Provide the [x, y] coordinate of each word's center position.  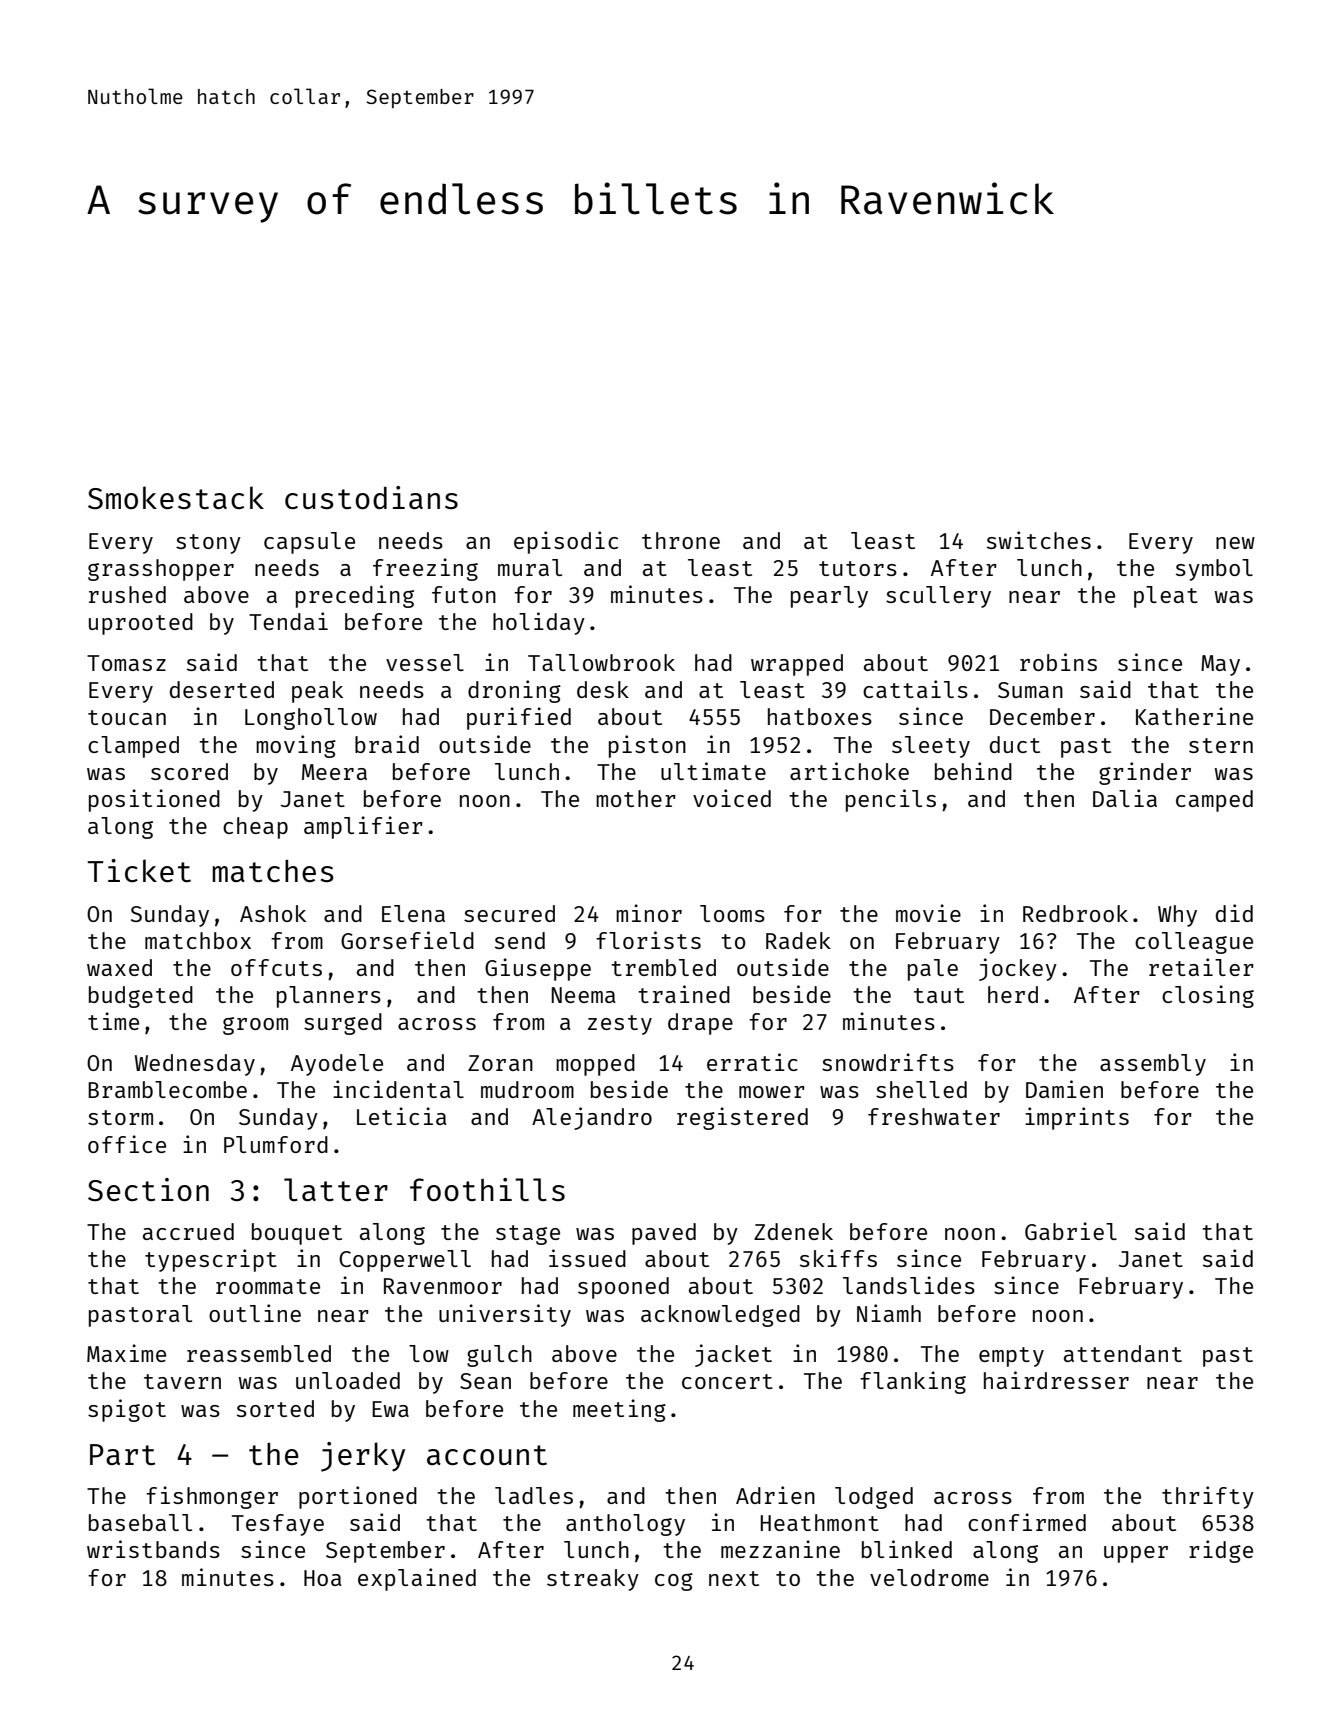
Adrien [775, 1495]
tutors [858, 568]
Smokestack [176, 497]
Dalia [1125, 798]
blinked [907, 1549]
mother [636, 798]
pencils [891, 800]
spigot [127, 1410]
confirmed [1027, 1522]
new [1235, 543]
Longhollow [311, 719]
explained [417, 1579]
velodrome [929, 1577]
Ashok [273, 913]
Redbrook [1075, 913]
